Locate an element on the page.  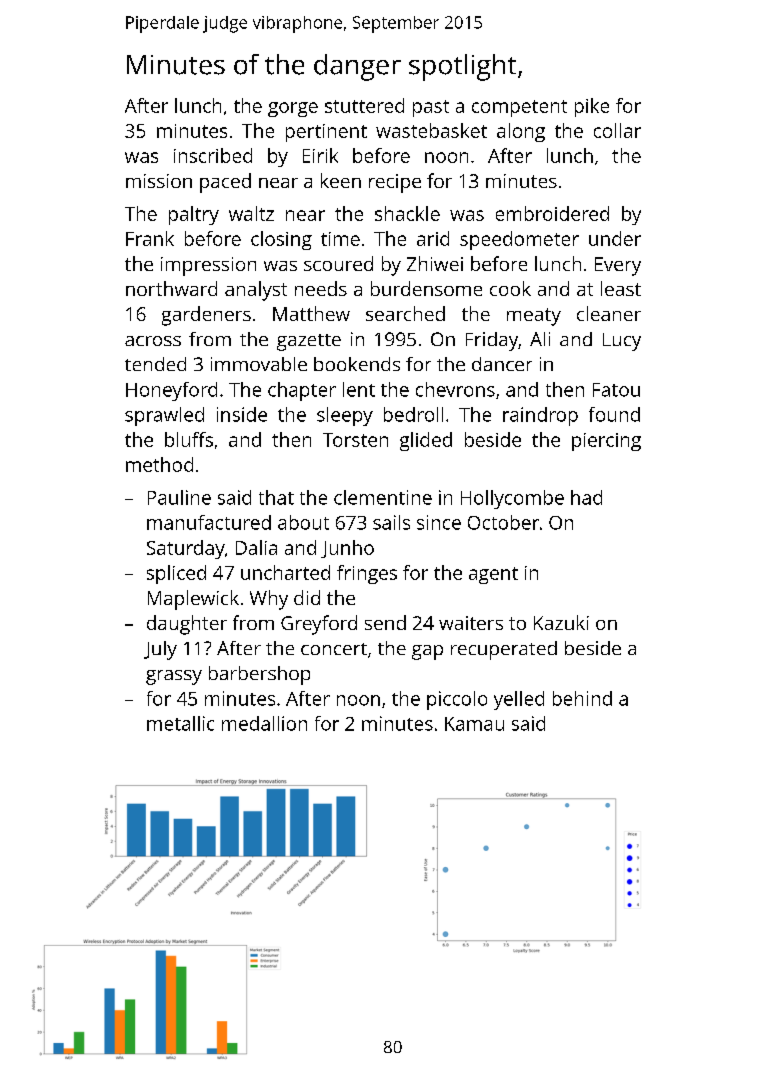
since is located at coordinates (439, 522).
